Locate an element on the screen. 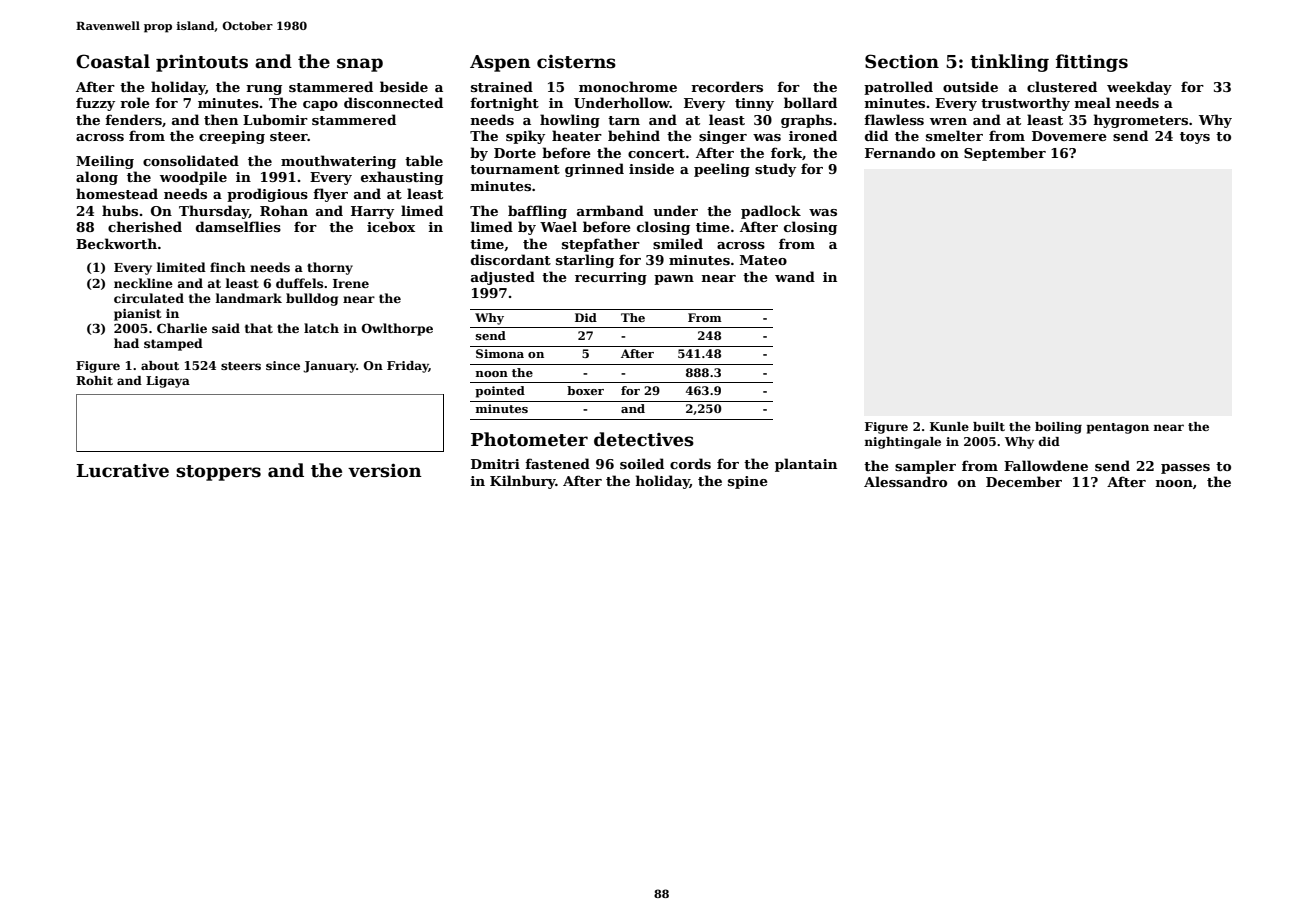 This screenshot has height=924, width=1308. boxer is located at coordinates (585, 390).
